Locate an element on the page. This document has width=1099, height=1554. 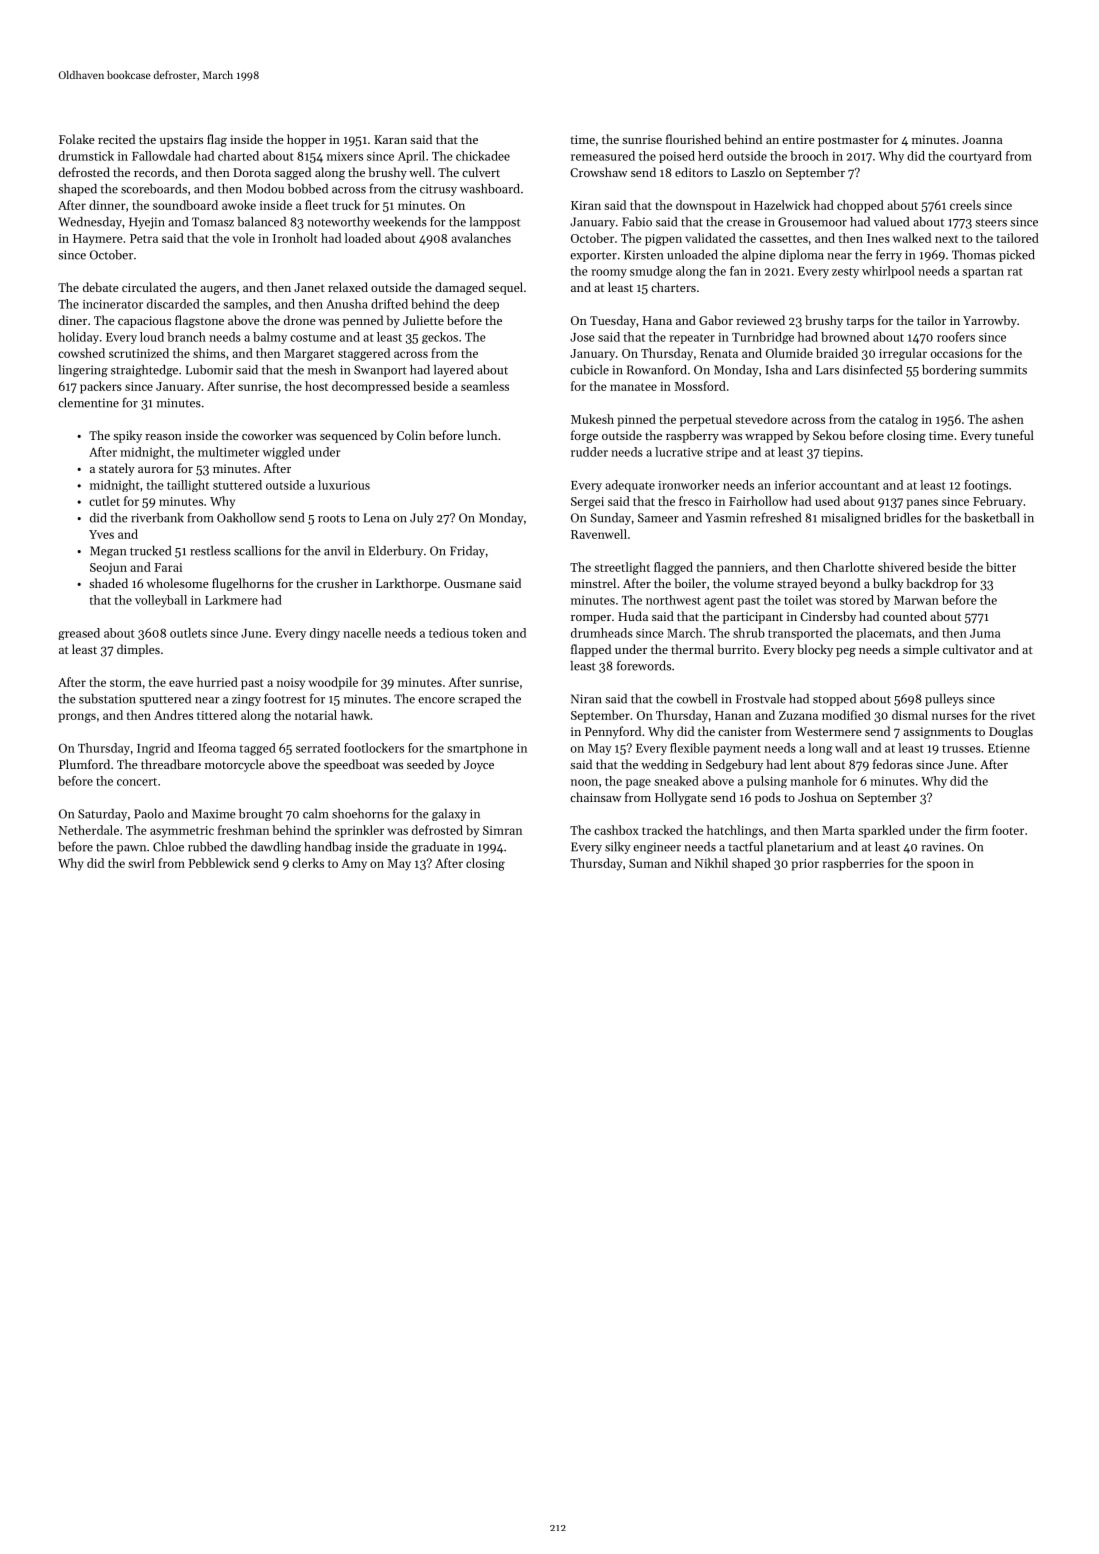
Etienne is located at coordinates (1009, 748).
